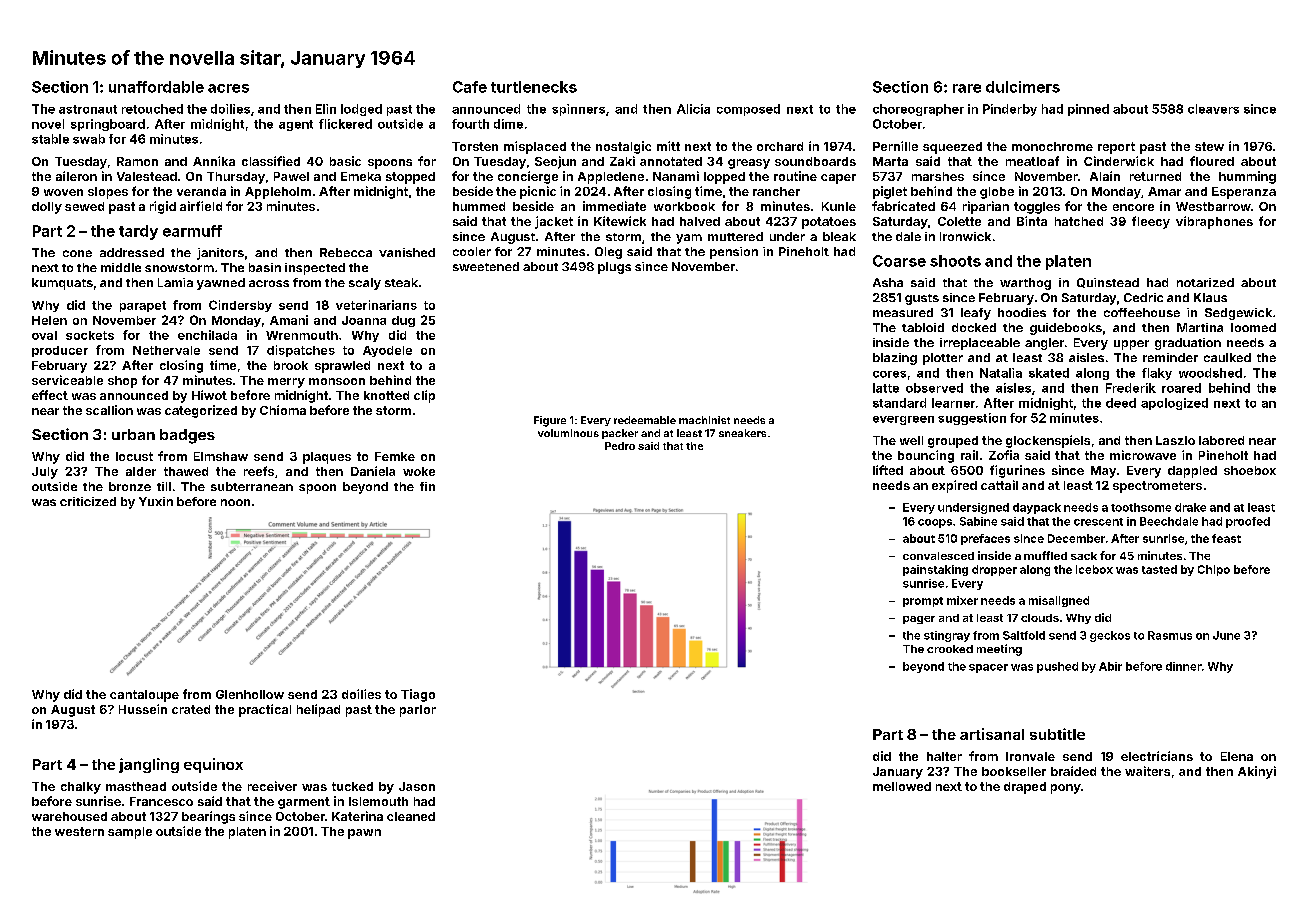 This screenshot has width=1308, height=924. I want to click on criticized, so click(88, 501).
